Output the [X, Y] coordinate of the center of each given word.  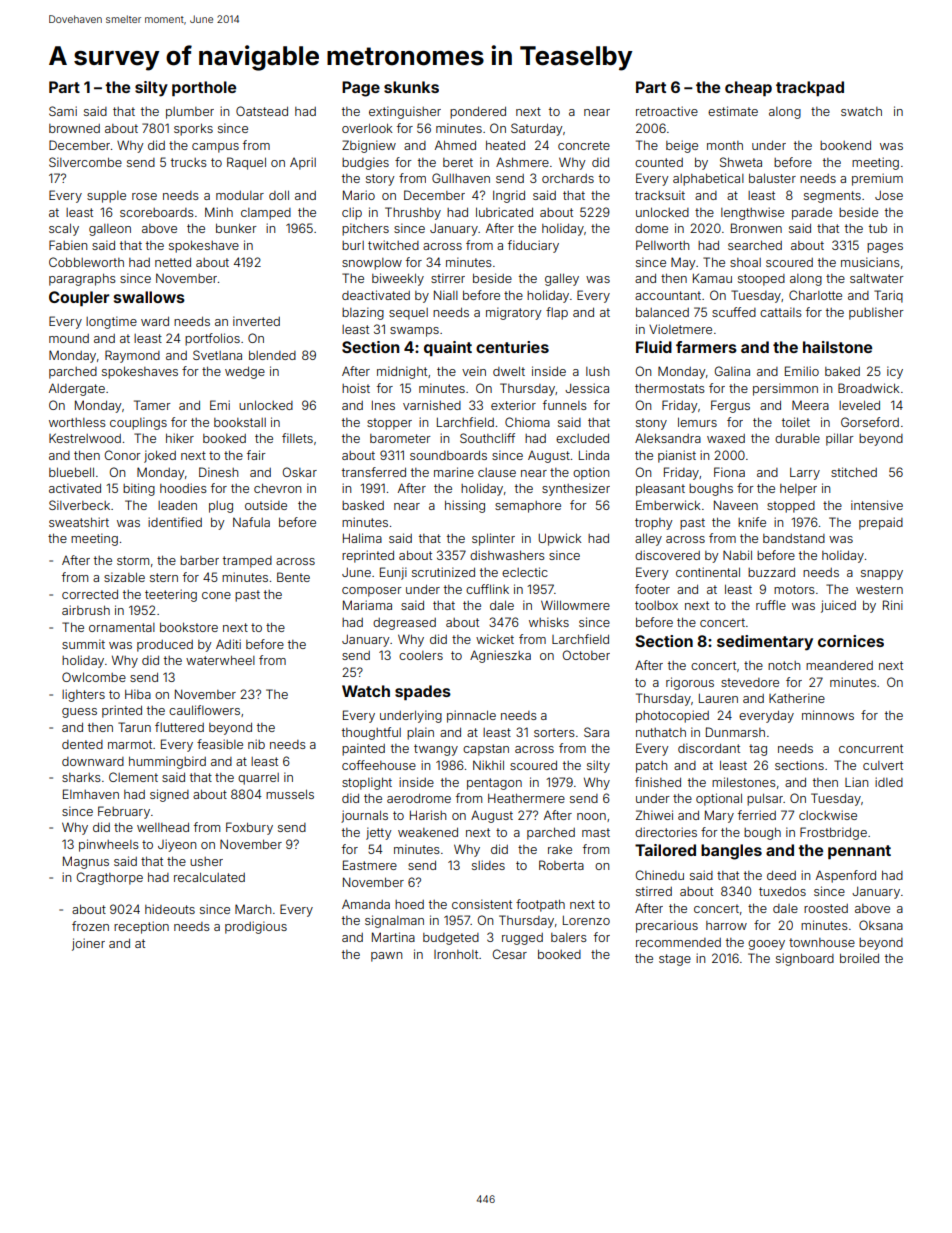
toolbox [656, 605]
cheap [748, 89]
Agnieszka [500, 656]
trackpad [810, 88]
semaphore [528, 507]
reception [141, 927]
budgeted [451, 939]
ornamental [122, 627]
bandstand [794, 538]
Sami [63, 111]
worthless [77, 422]
